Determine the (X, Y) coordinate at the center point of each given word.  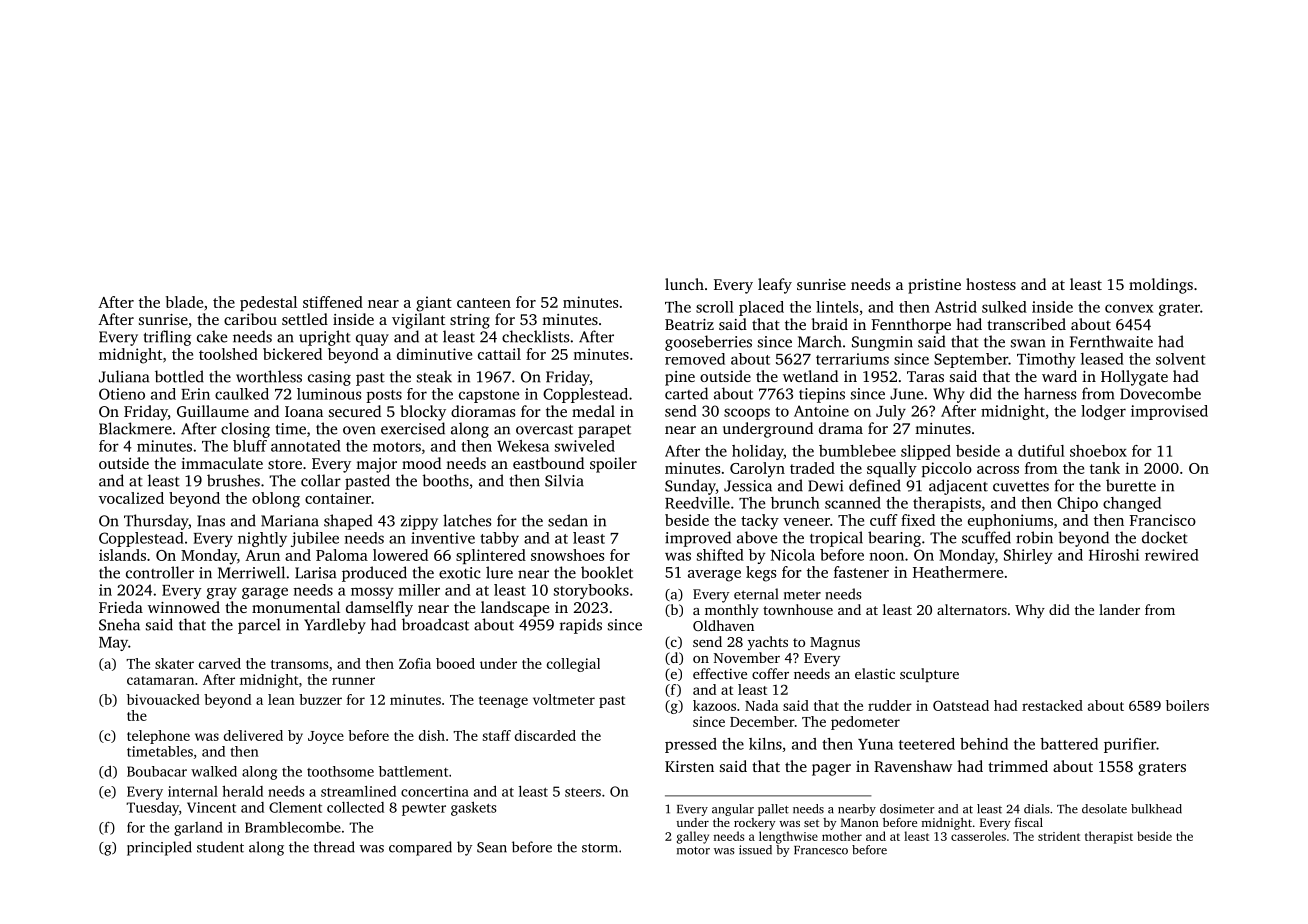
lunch (684, 284)
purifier (1130, 745)
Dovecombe (1160, 393)
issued (755, 850)
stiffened (333, 302)
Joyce (326, 737)
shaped (348, 522)
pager (831, 770)
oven (359, 430)
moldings (1161, 286)
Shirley (1028, 556)
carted (686, 393)
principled (159, 848)
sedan (568, 520)
